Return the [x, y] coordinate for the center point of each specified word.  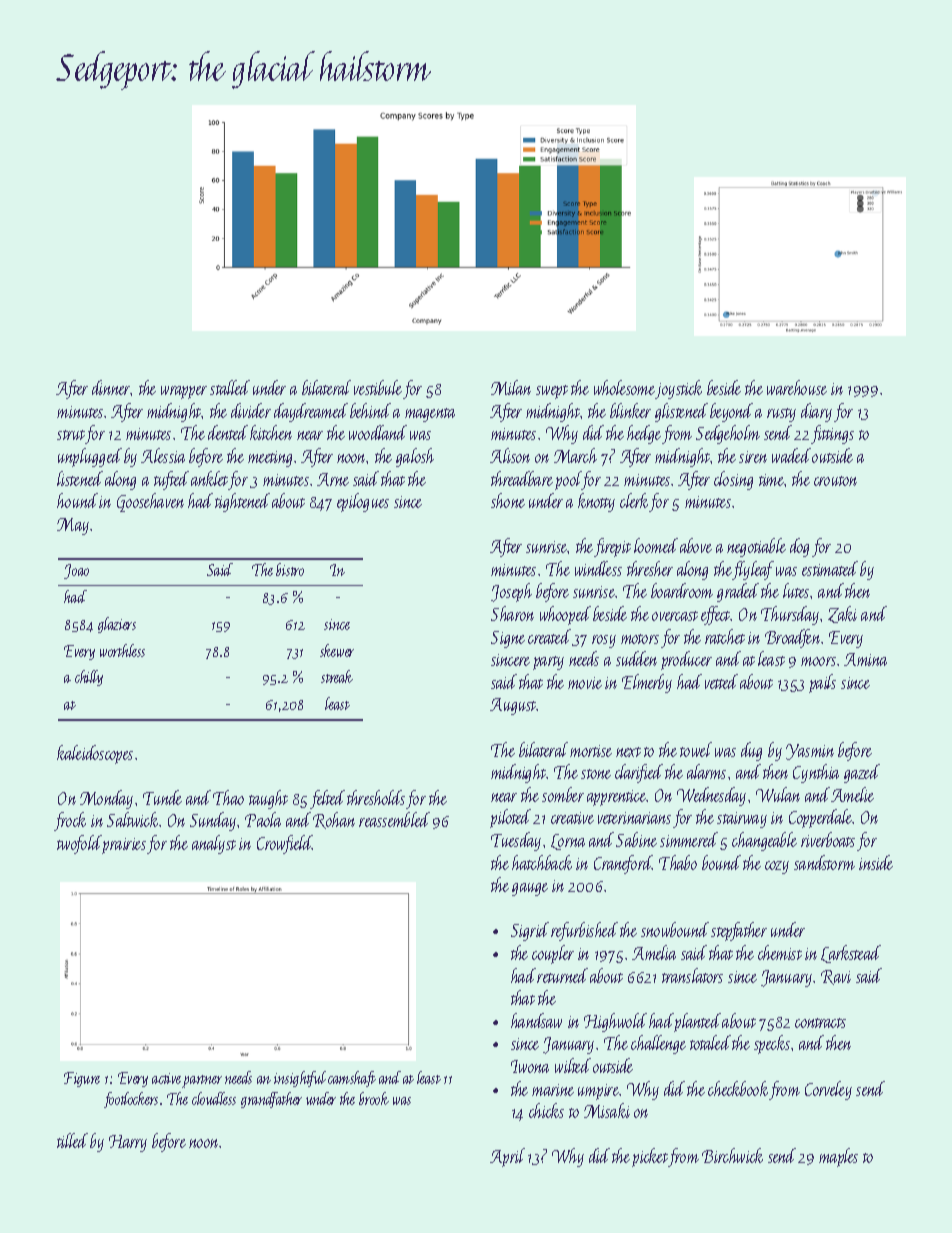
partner [202, 1081]
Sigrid [530, 931]
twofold [79, 844]
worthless [122, 650]
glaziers [117, 625]
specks [772, 1044]
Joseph [511, 592]
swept [552, 392]
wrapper [184, 392]
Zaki [842, 614]
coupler [553, 954]
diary [816, 412]
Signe [508, 639]
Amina [865, 659]
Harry [128, 1143]
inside [876, 862]
